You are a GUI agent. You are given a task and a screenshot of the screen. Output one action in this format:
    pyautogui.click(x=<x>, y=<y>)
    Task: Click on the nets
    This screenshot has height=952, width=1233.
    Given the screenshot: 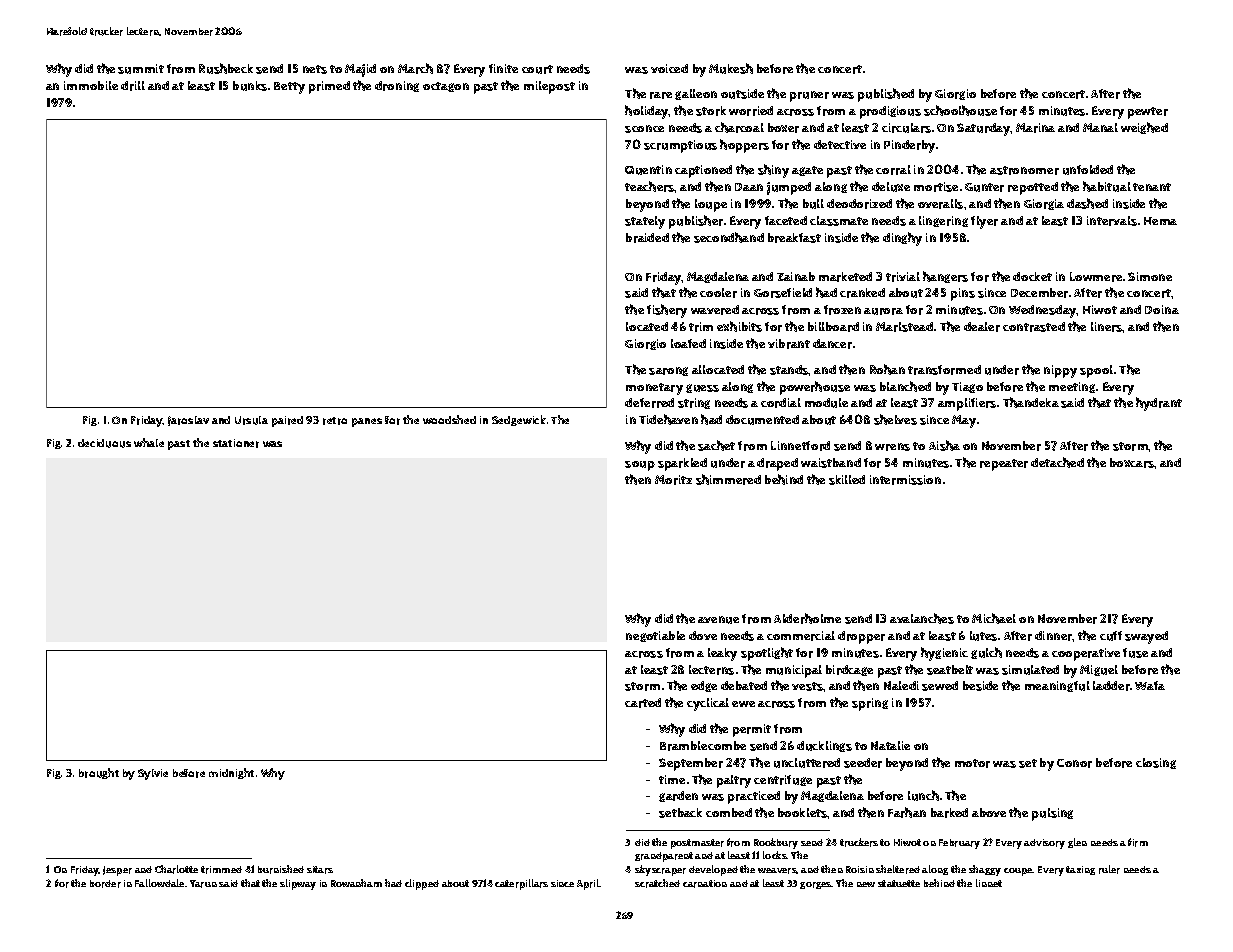 What is the action you would take?
    pyautogui.click(x=315, y=69)
